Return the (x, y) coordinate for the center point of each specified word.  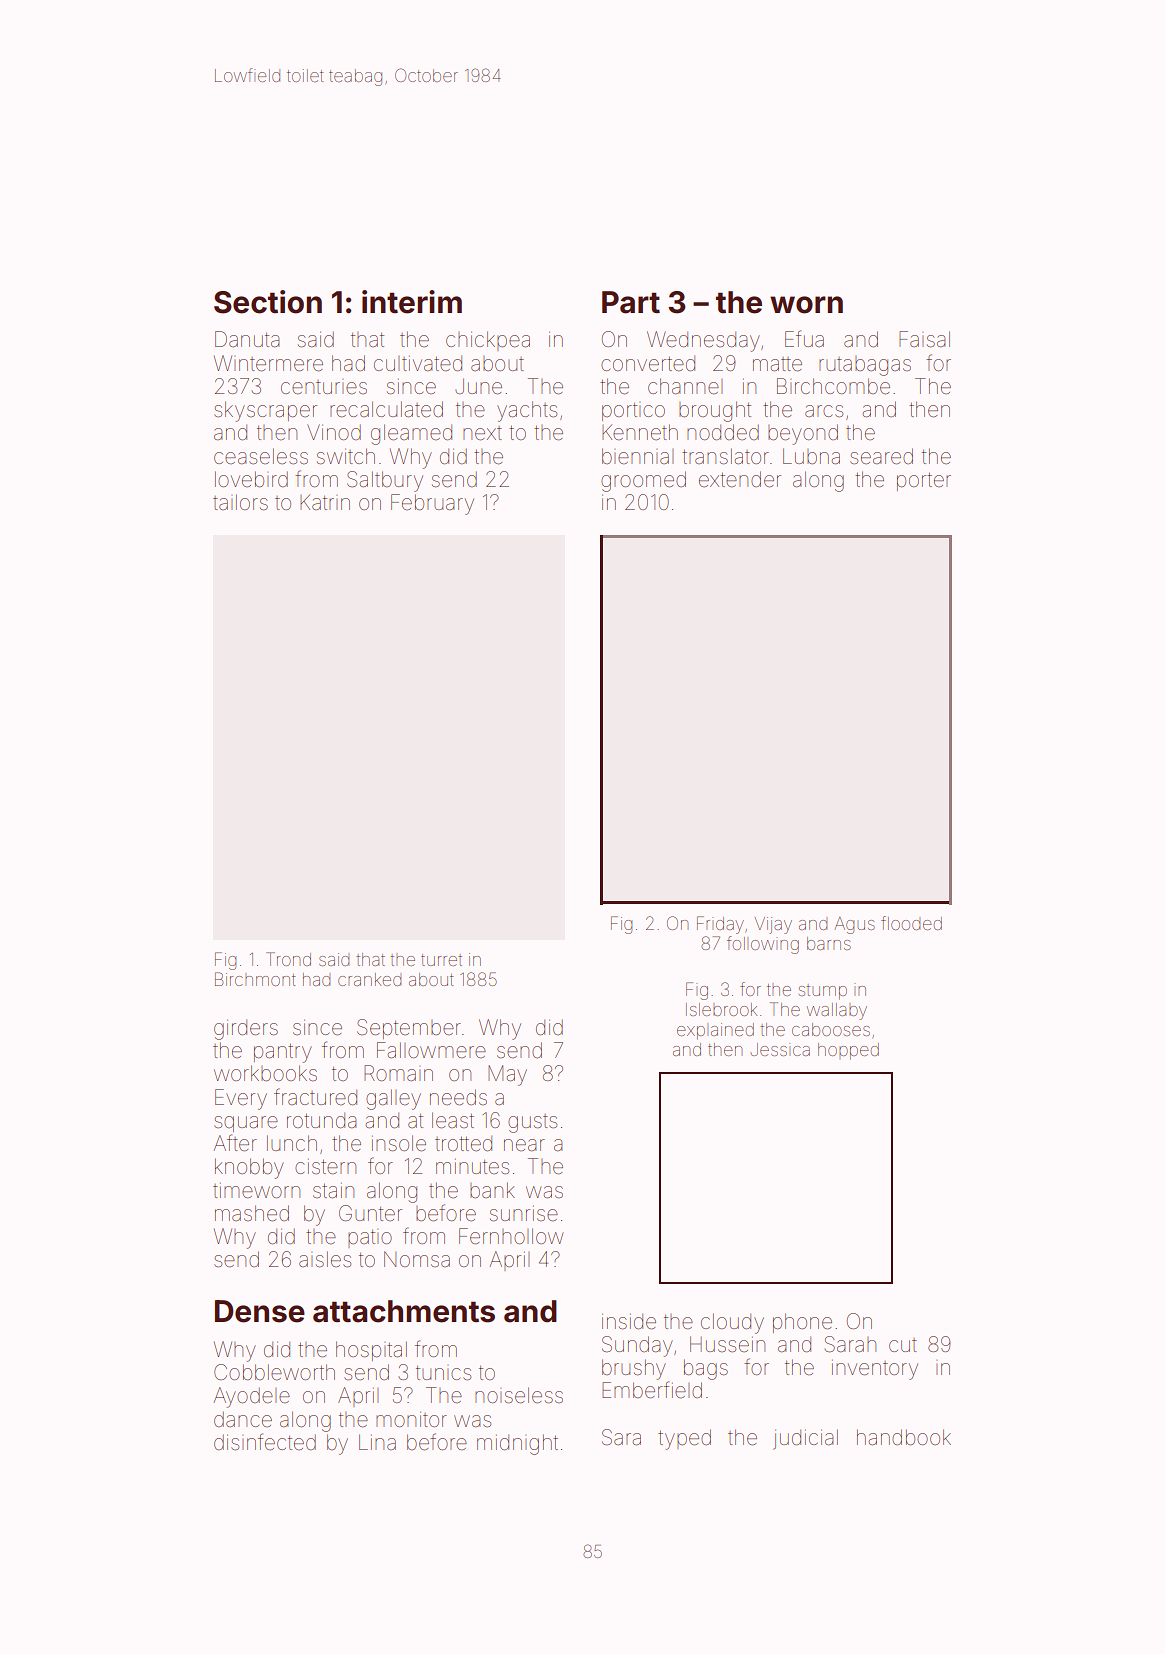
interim (412, 302)
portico (633, 411)
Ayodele (252, 1397)
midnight (517, 1444)
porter (924, 481)
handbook (904, 1437)
